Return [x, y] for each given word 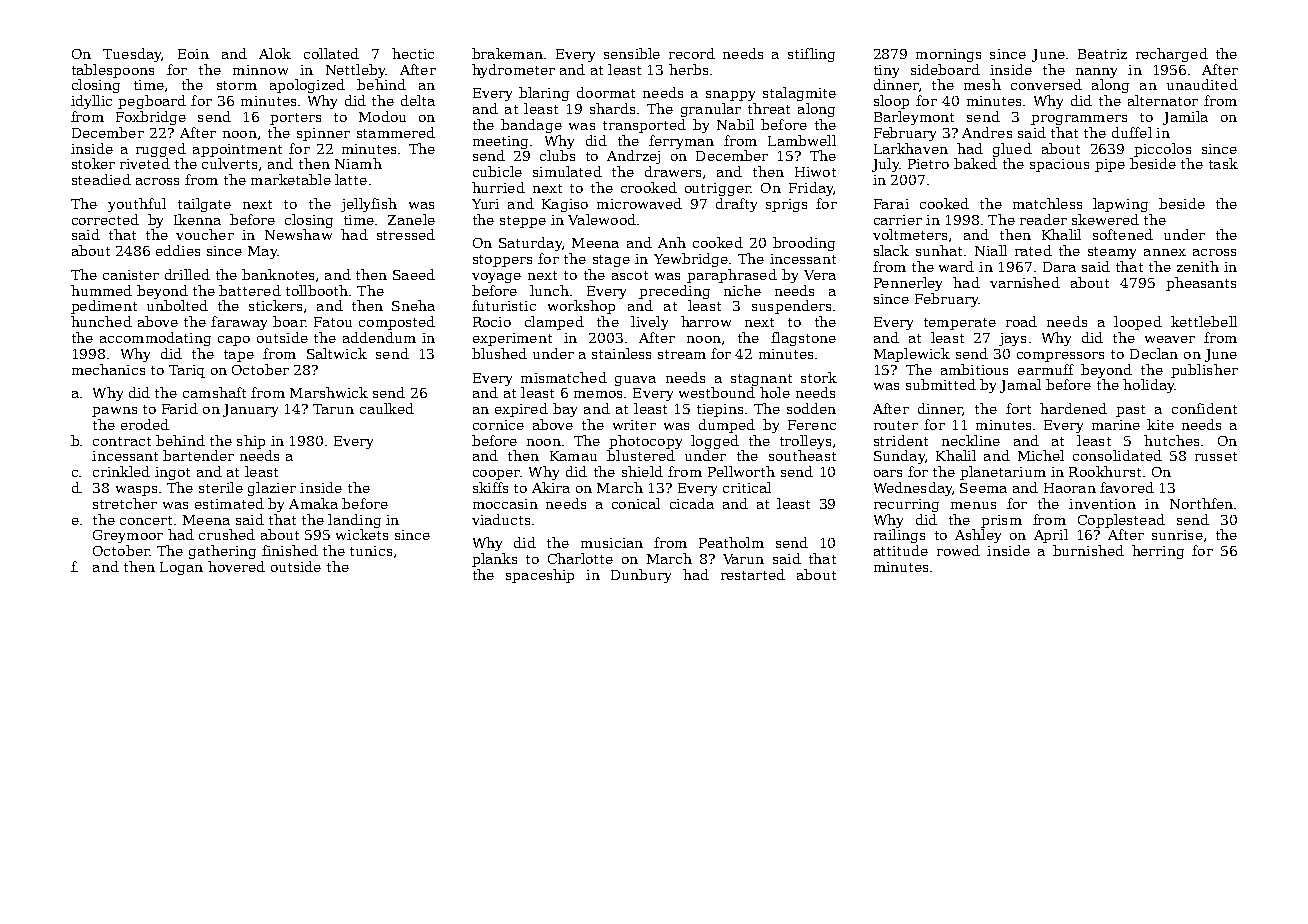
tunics [371, 551]
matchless [1047, 203]
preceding [674, 292]
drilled [187, 274]
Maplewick [912, 355]
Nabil [735, 124]
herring [1158, 552]
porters [295, 119]
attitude [901, 550]
